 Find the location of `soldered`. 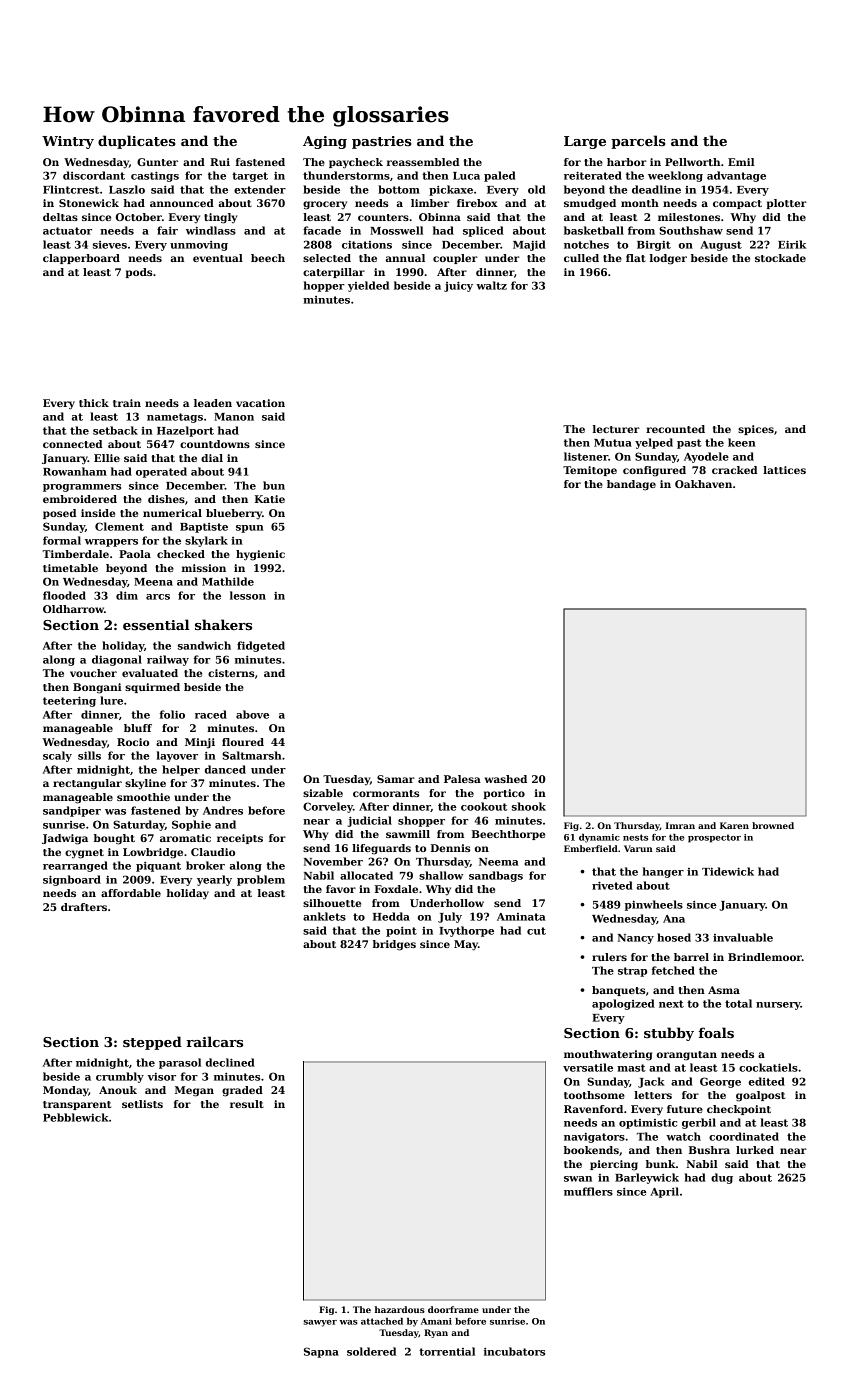

soldered is located at coordinates (371, 1351).
